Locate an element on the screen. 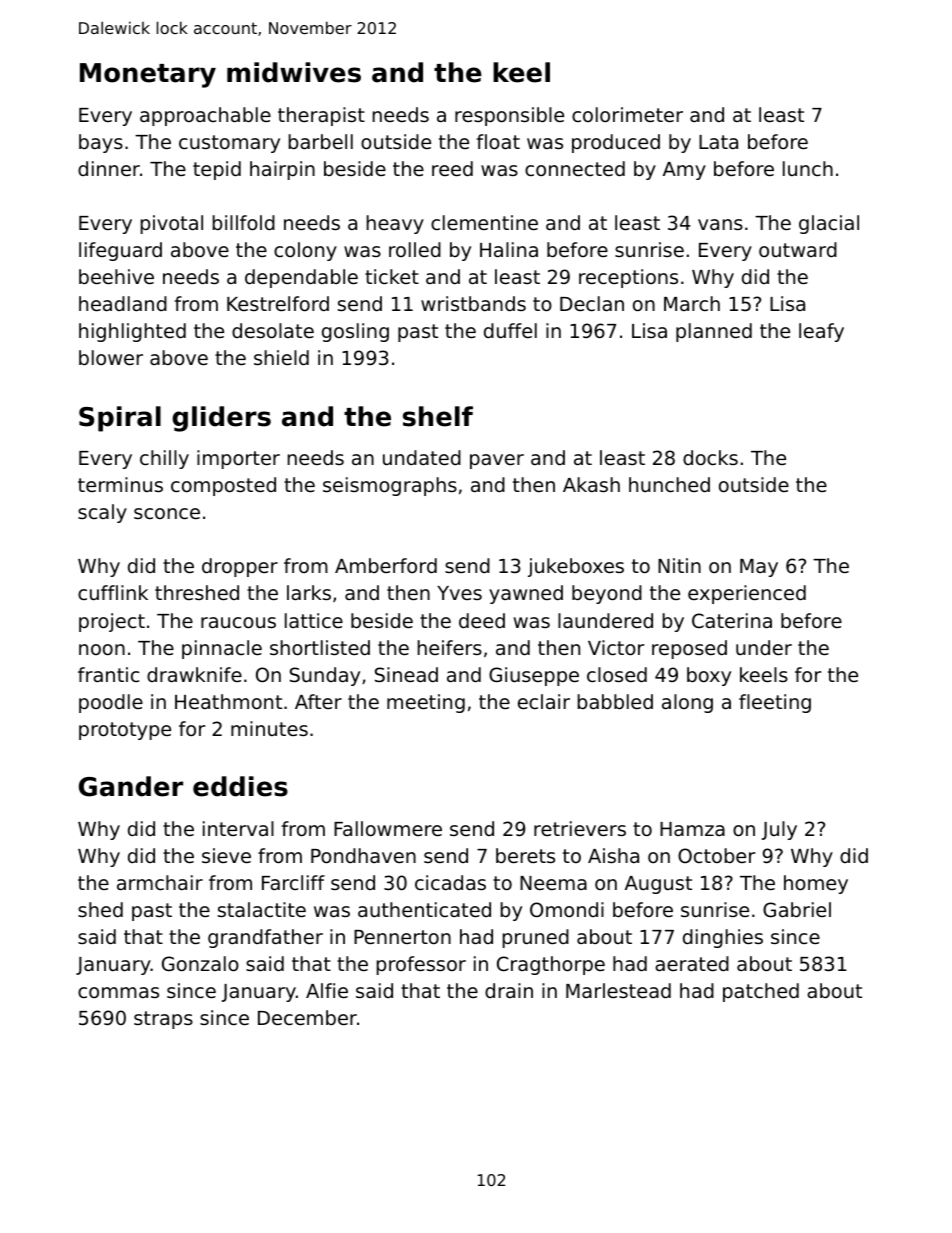 The image size is (952, 1233). hunched is located at coordinates (669, 484).
